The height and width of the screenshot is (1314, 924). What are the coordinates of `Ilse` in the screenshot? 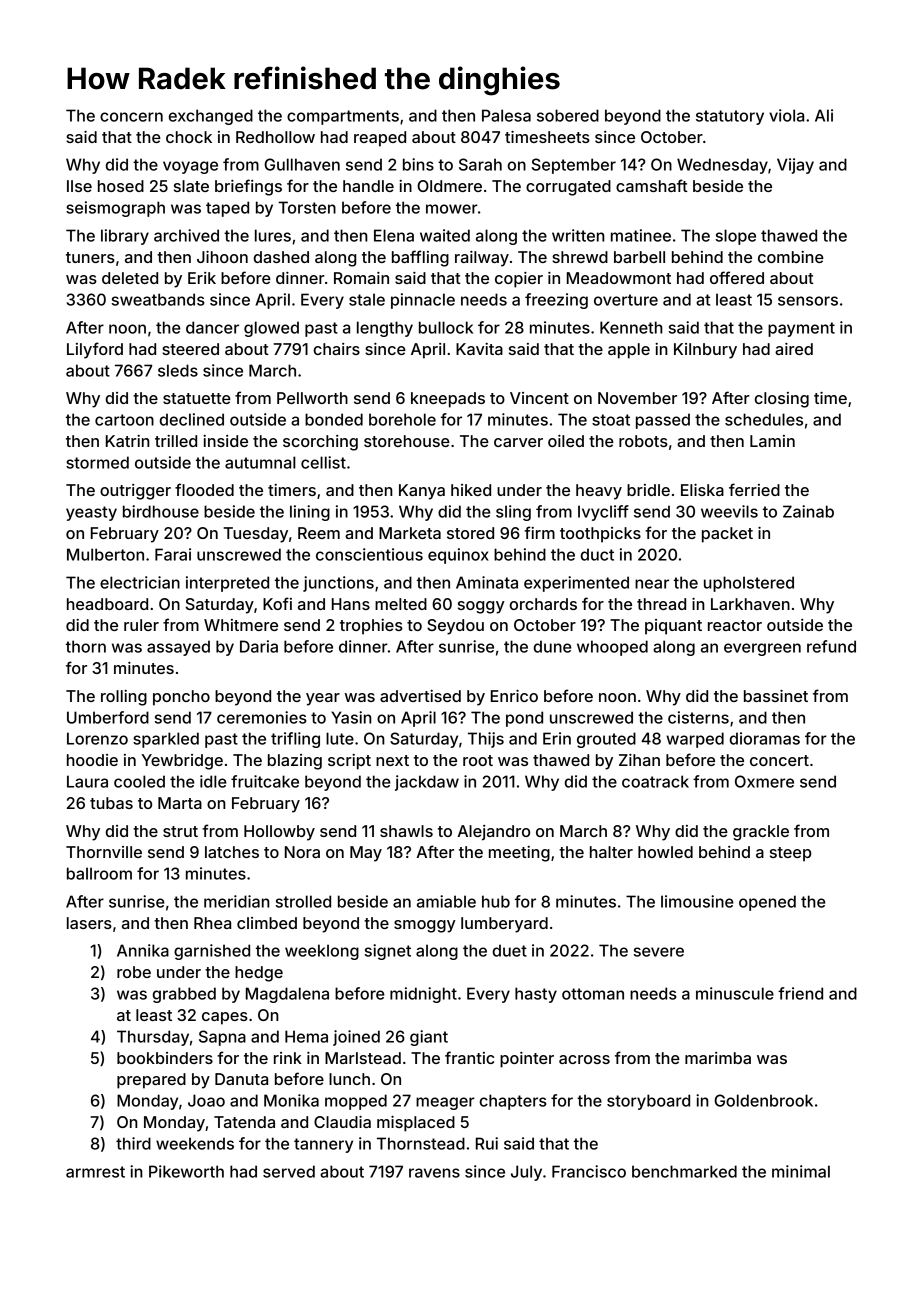 It's located at (79, 186).
